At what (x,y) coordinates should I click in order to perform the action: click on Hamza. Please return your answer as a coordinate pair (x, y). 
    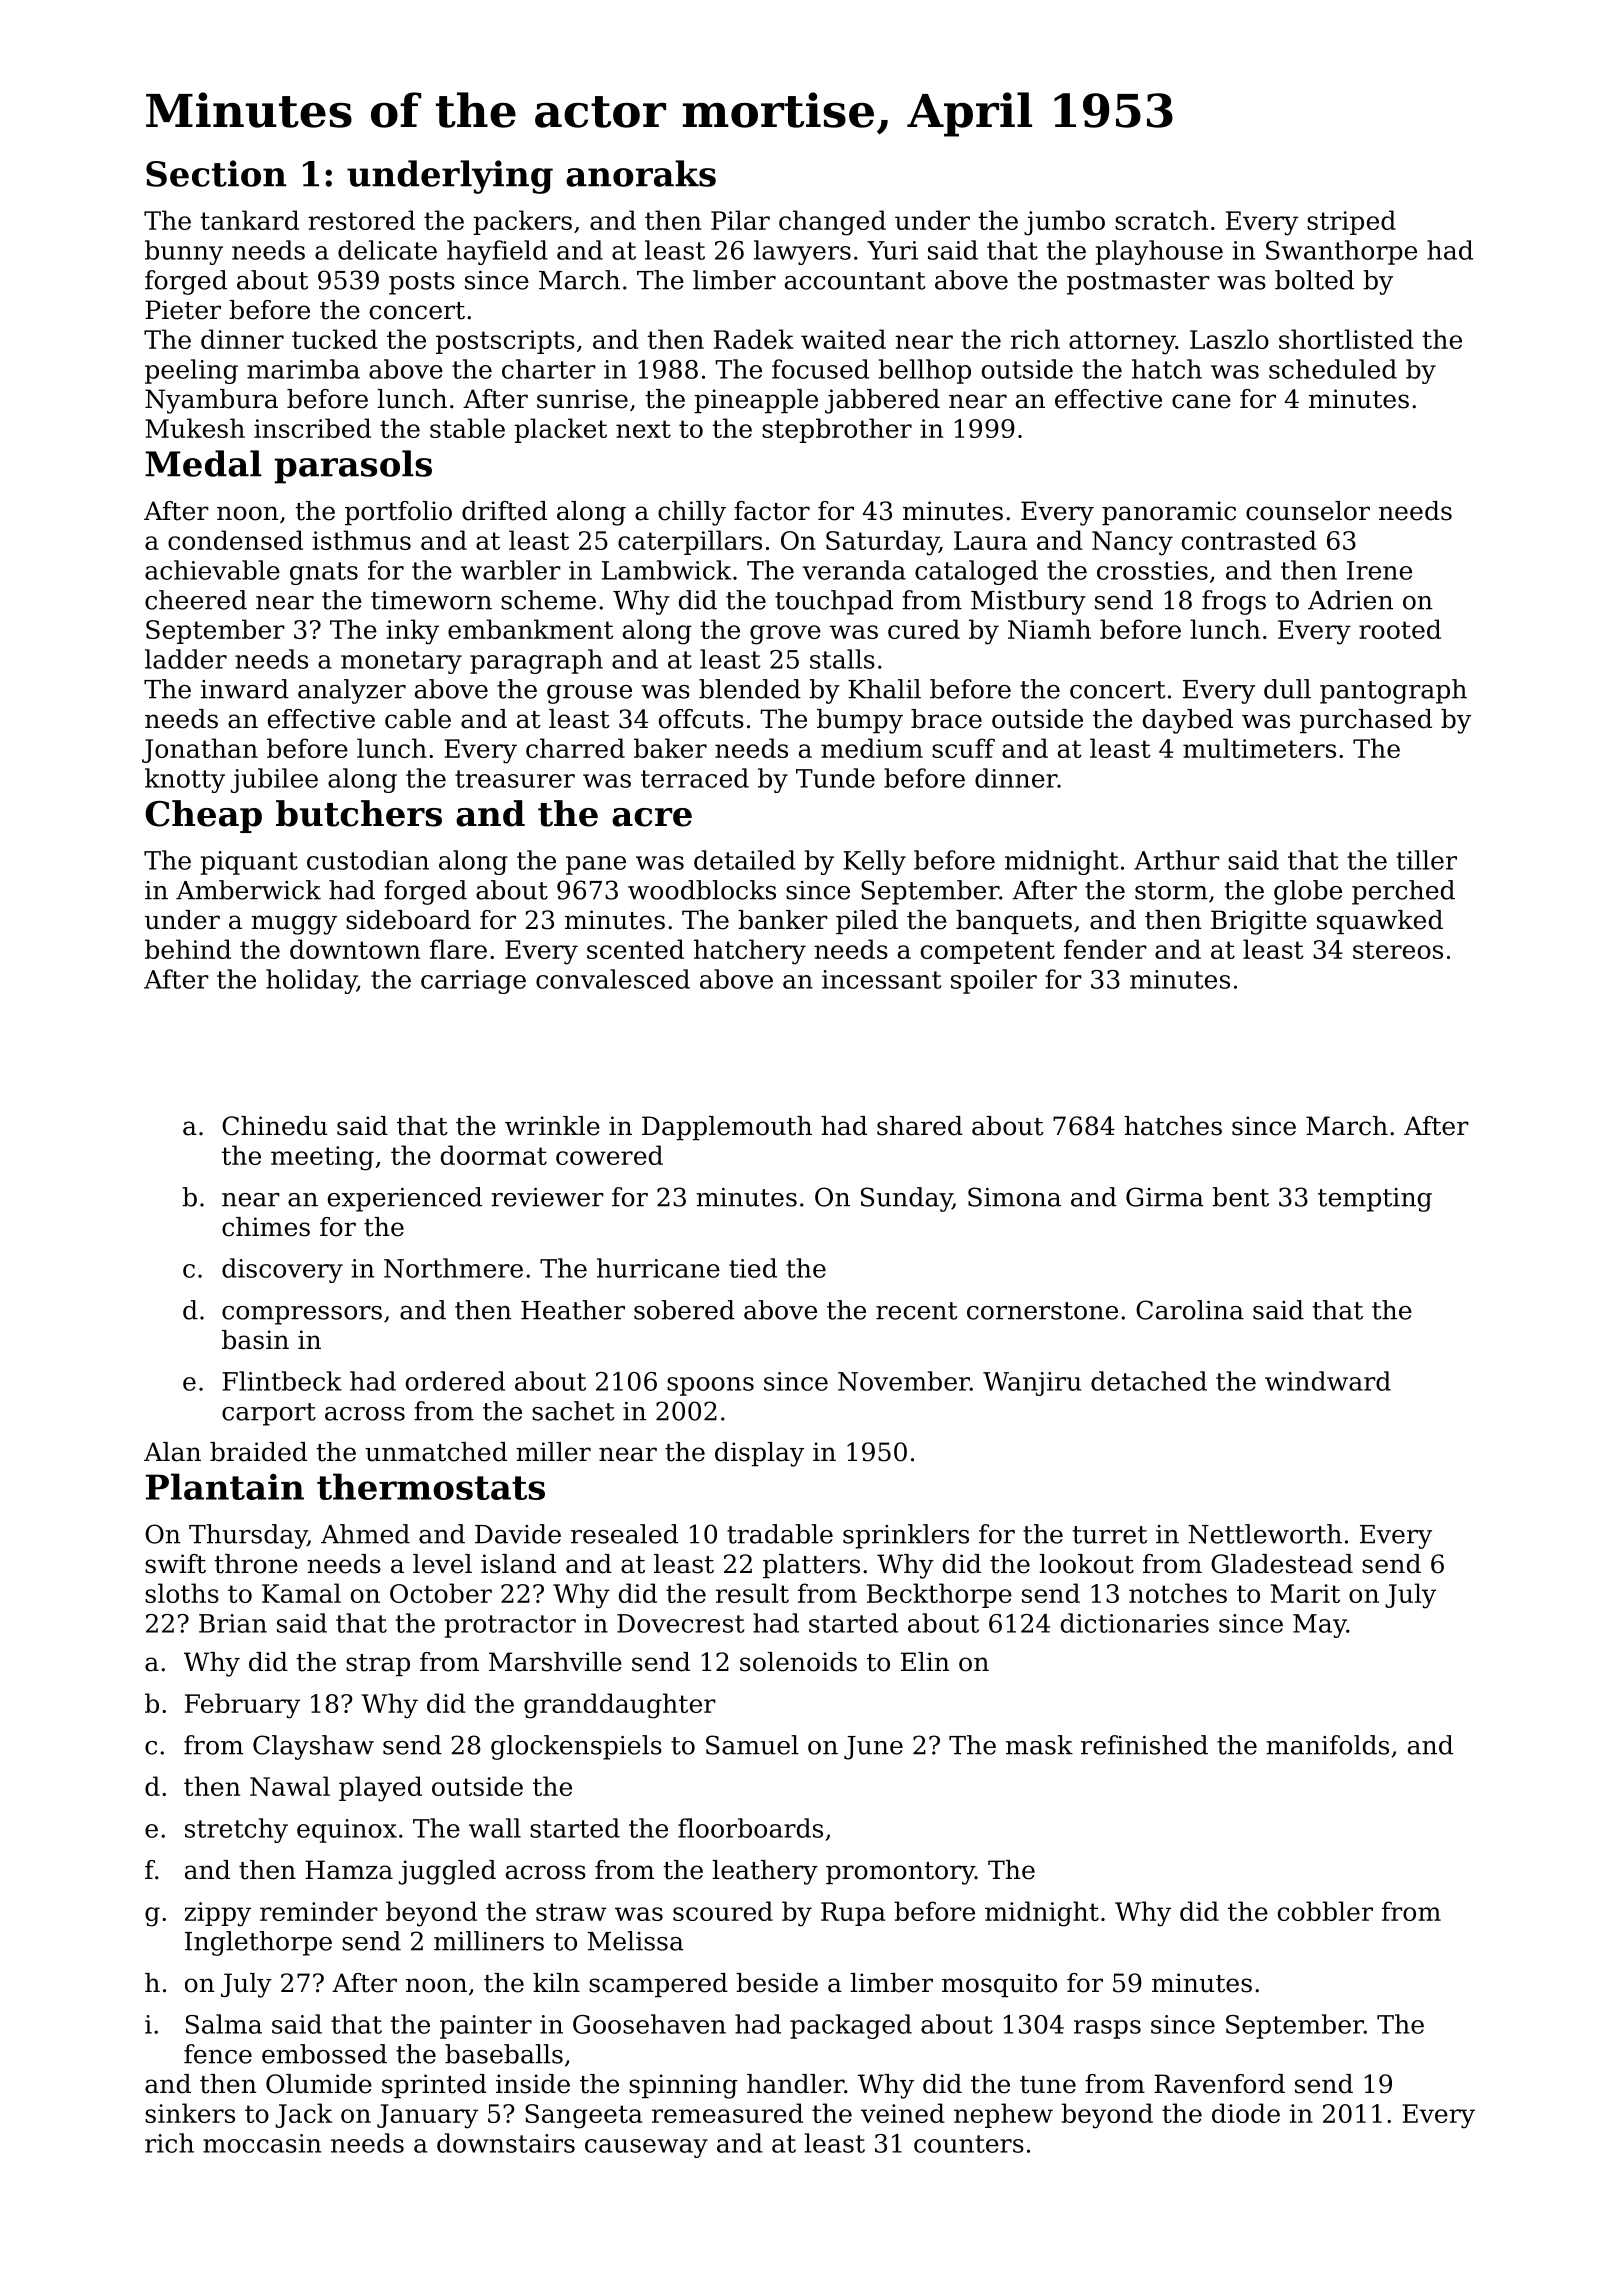
    Looking at the image, I should click on (349, 1870).
